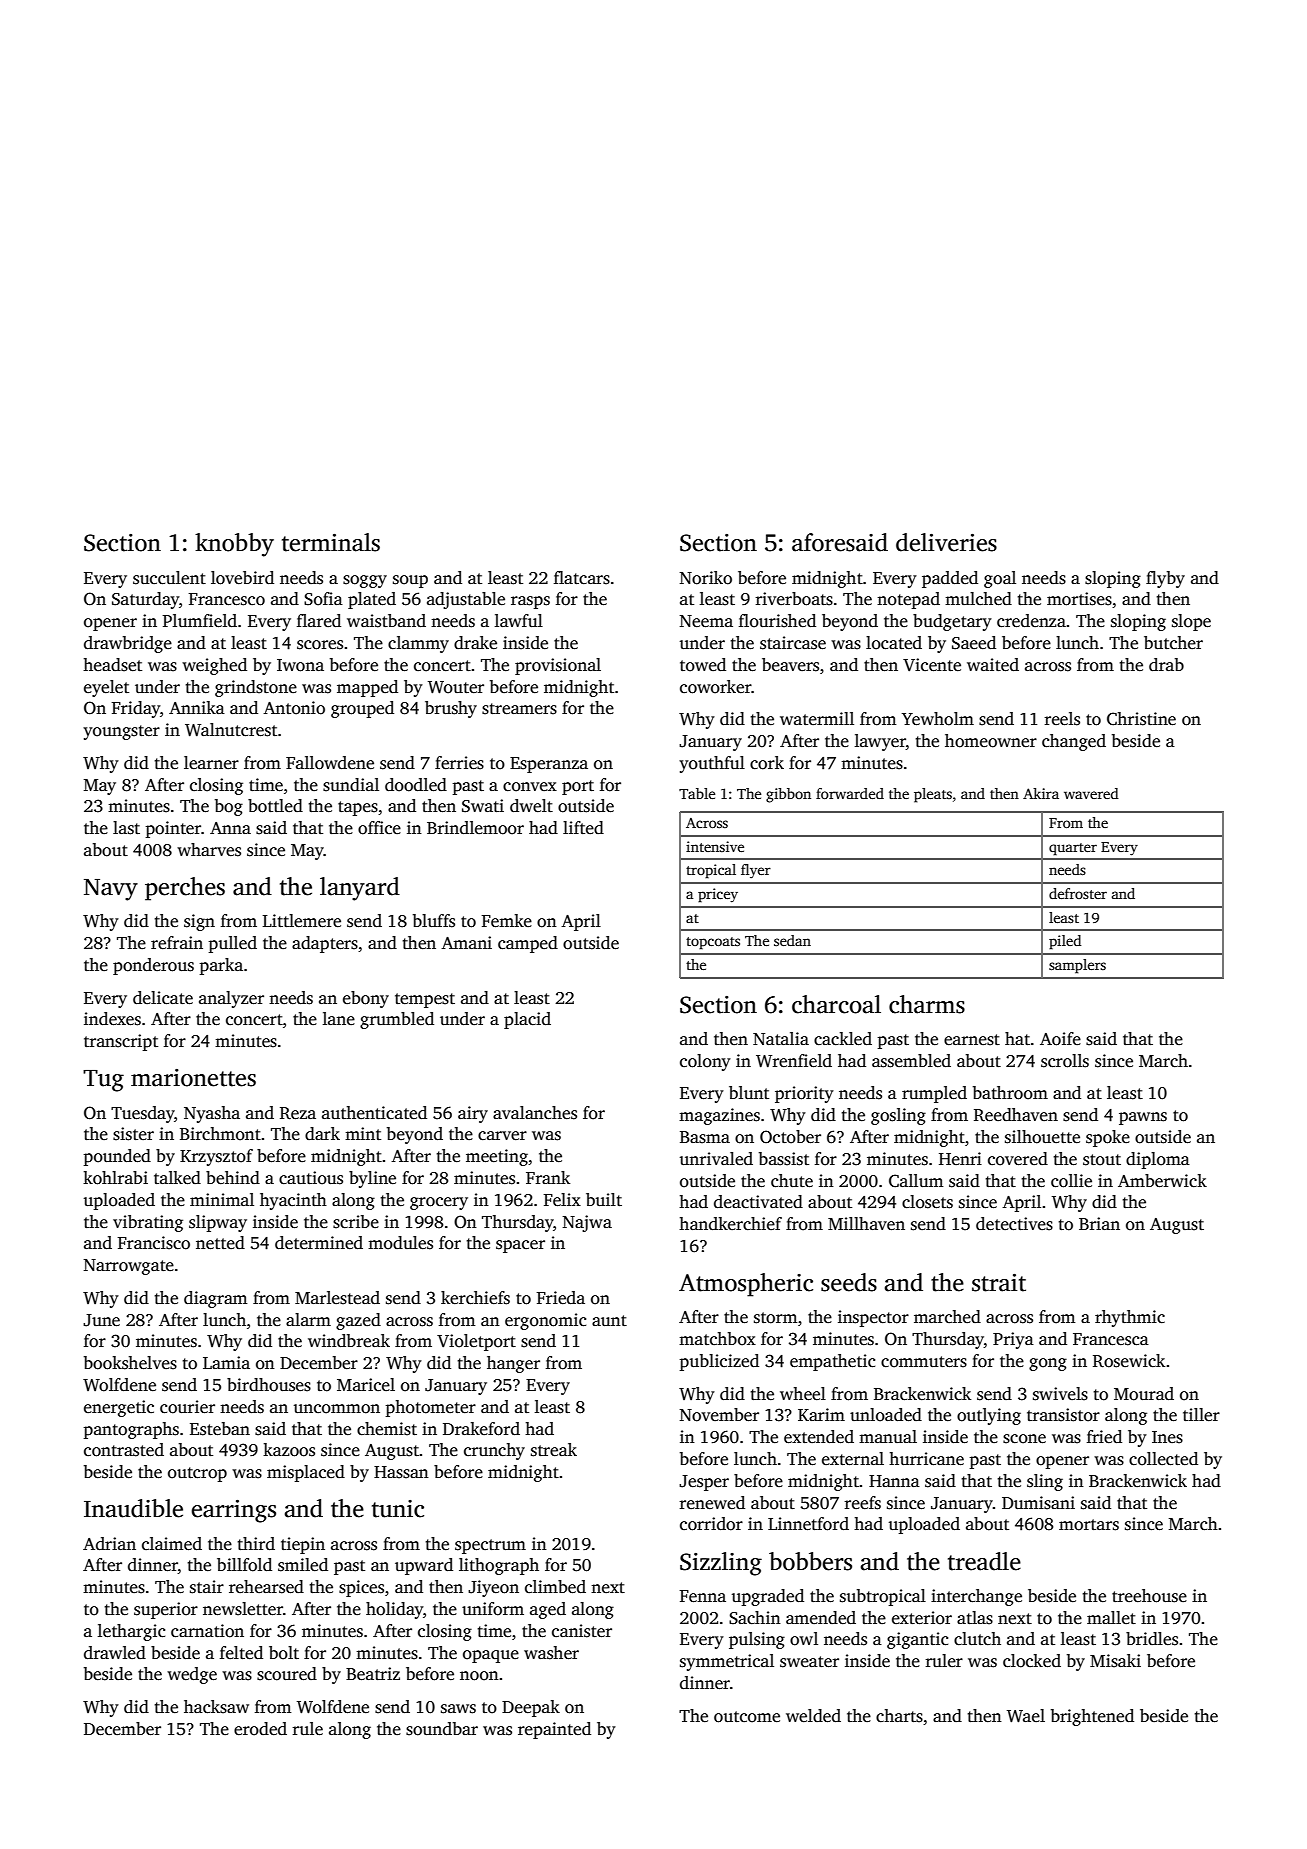  I want to click on quarter, so click(1073, 849).
